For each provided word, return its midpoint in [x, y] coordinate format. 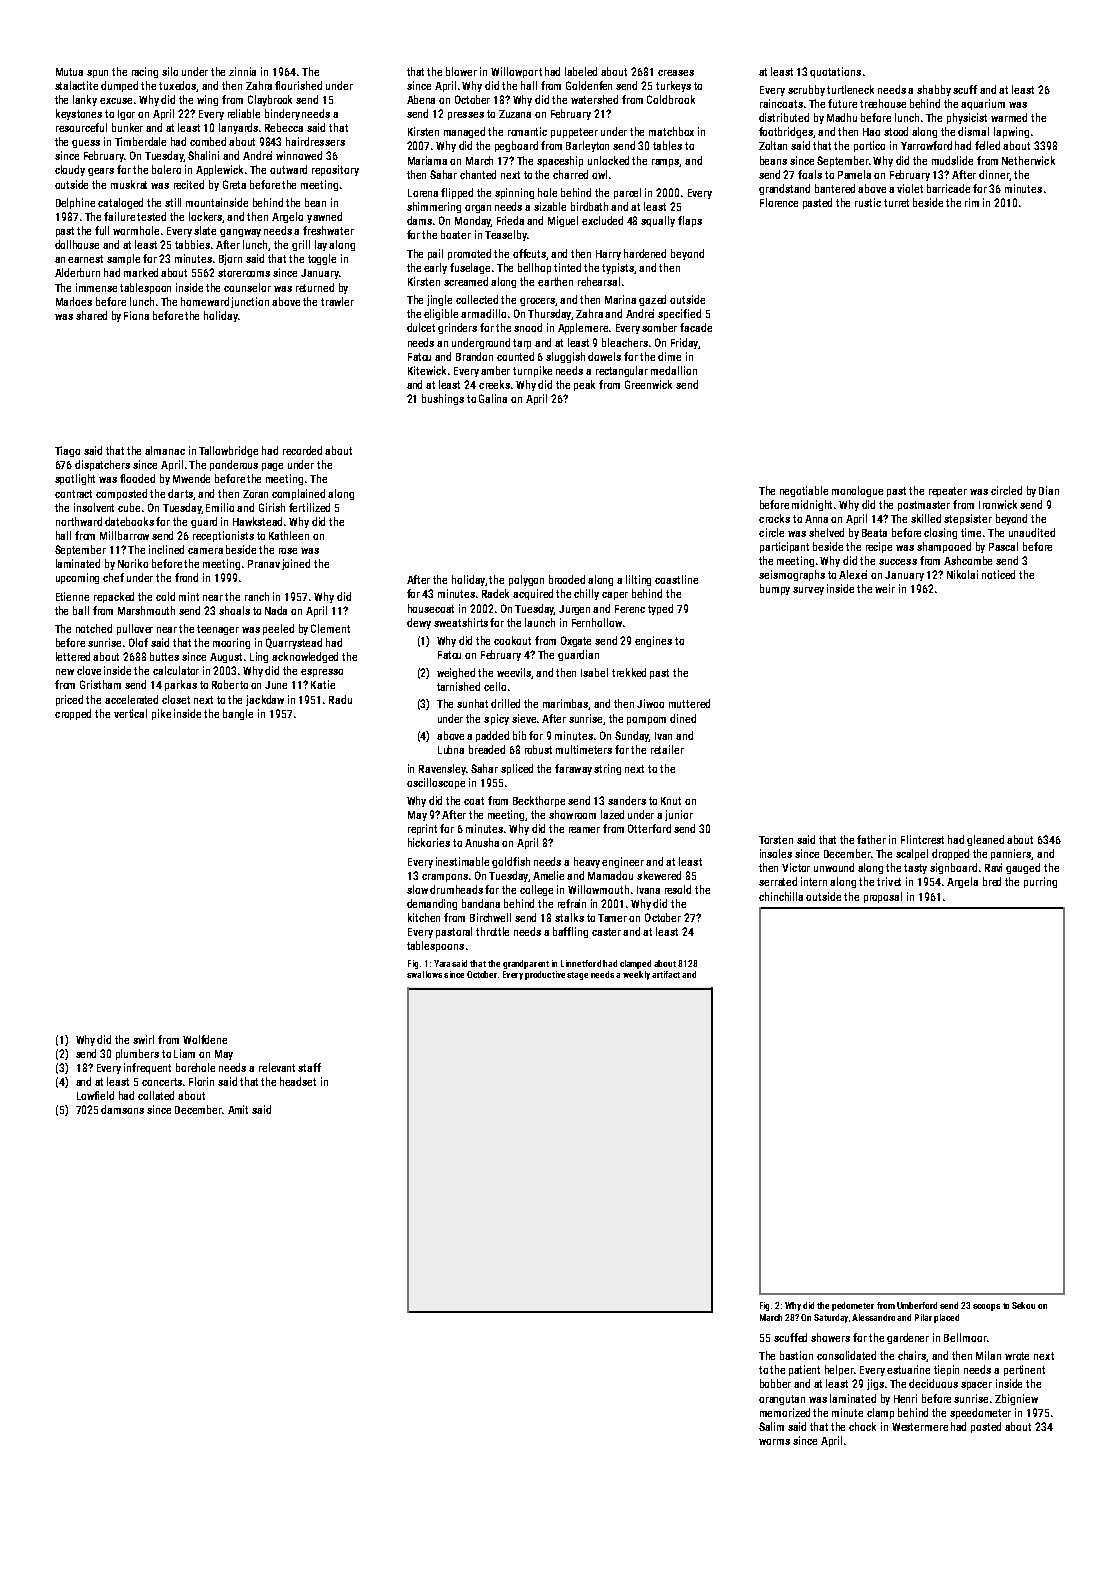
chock [862, 1426]
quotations [835, 72]
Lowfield [95, 1095]
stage [577, 976]
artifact [666, 974]
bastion [796, 1355]
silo [170, 71]
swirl [143, 1039]
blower [461, 71]
